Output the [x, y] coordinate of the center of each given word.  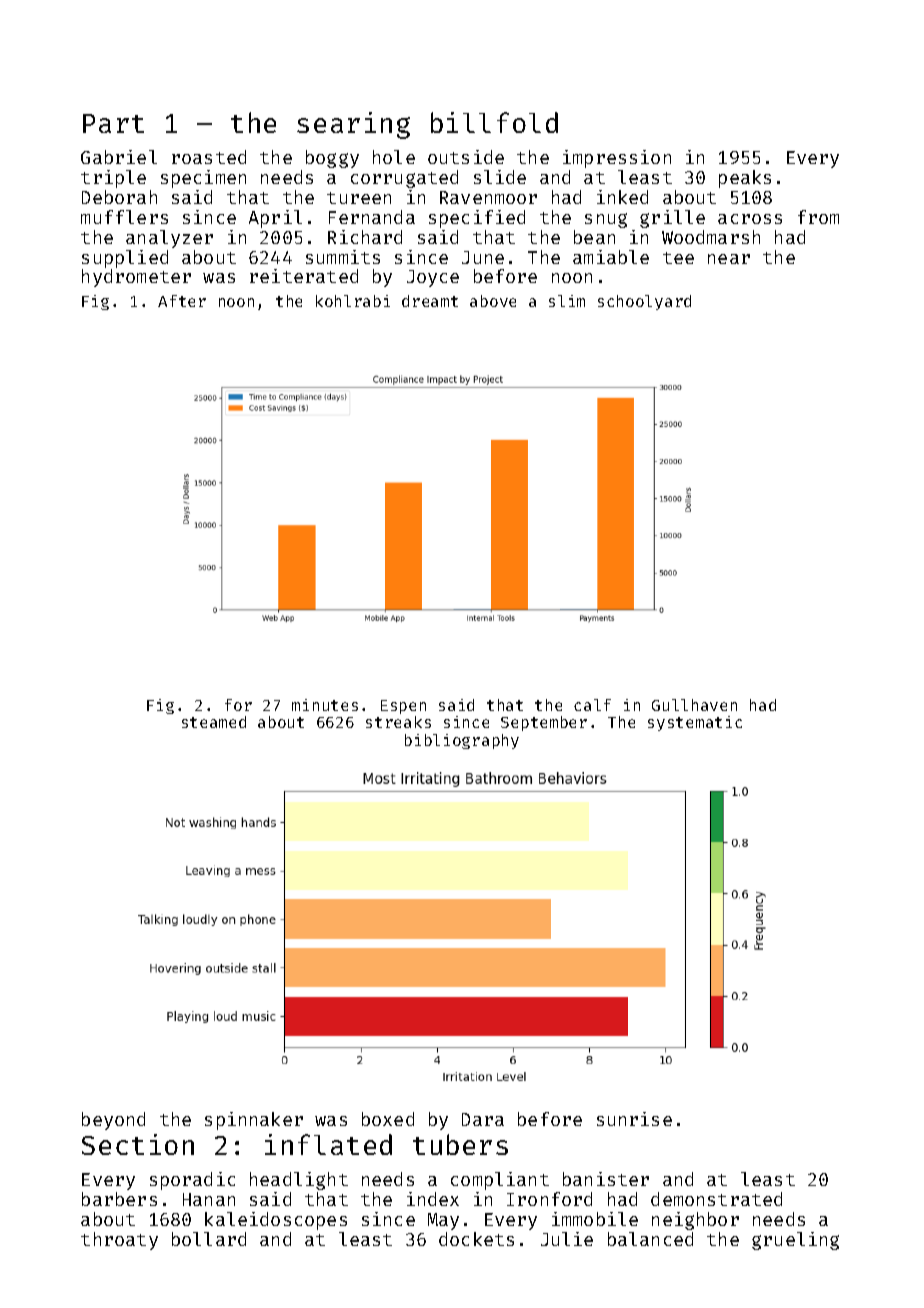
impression [617, 159]
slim [567, 301]
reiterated [304, 276]
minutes [325, 705]
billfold [494, 122]
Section [138, 1144]
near [729, 259]
